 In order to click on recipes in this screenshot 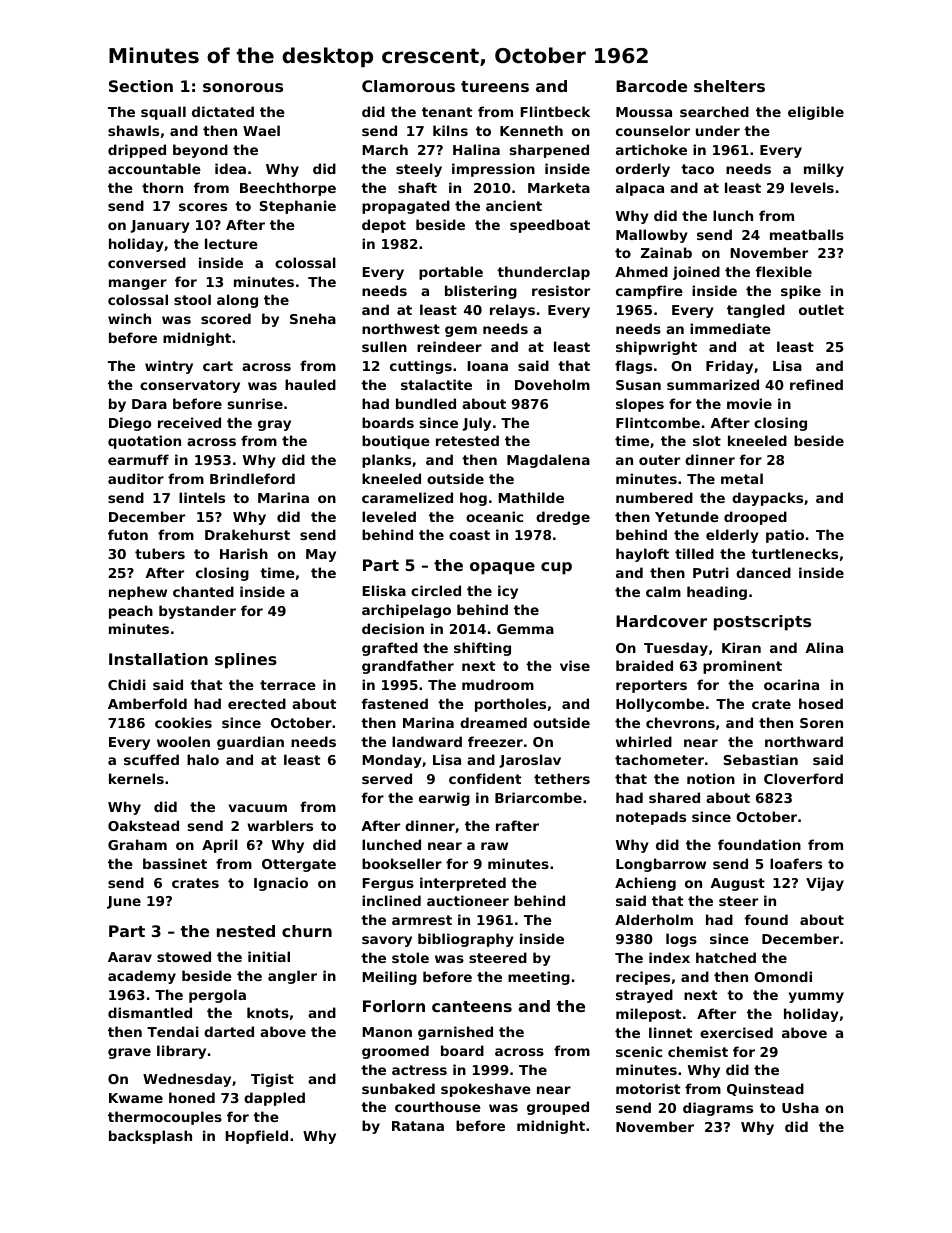, I will do `click(643, 978)`.
